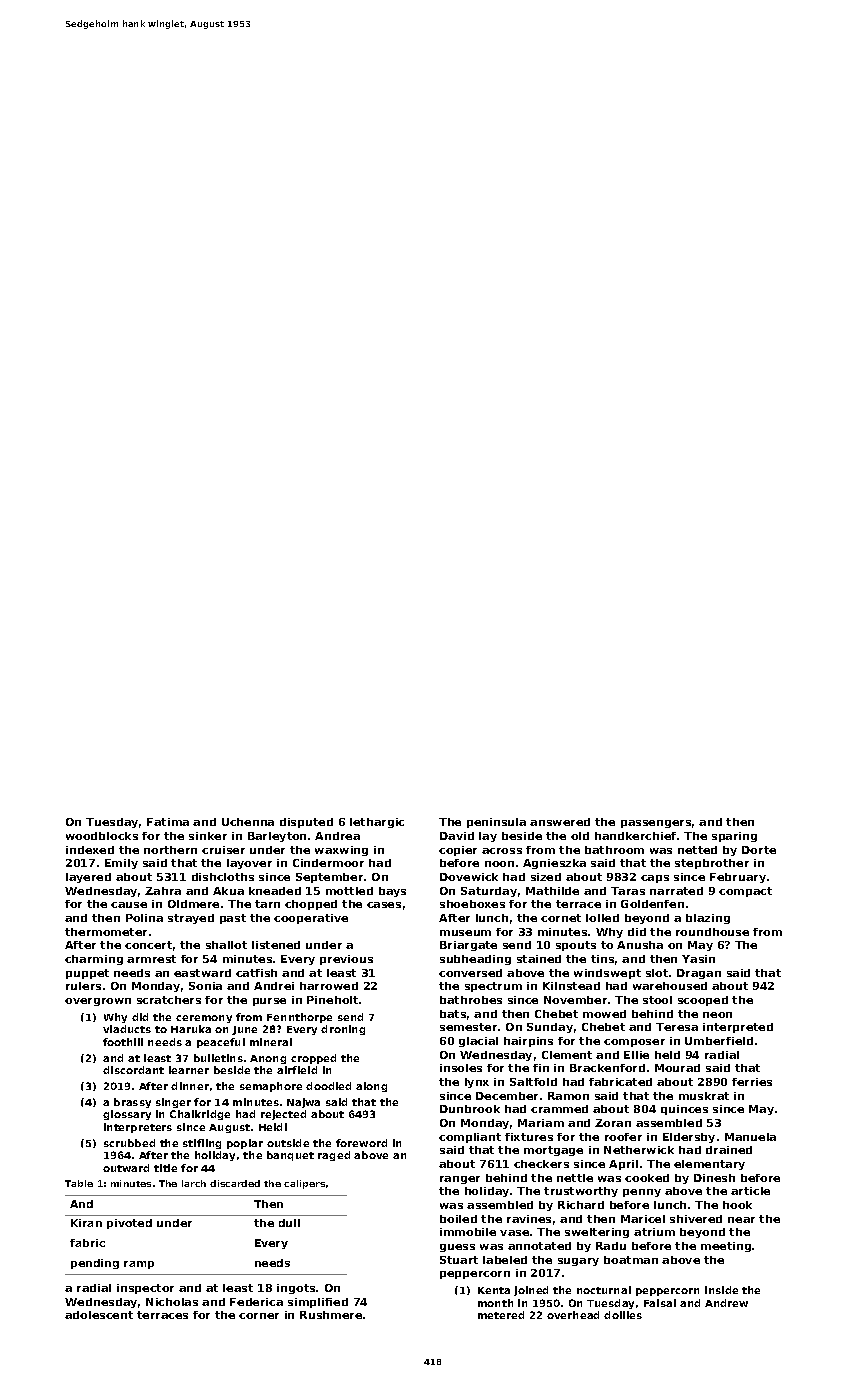  What do you see at coordinates (329, 878) in the screenshot?
I see `September` at bounding box center [329, 878].
